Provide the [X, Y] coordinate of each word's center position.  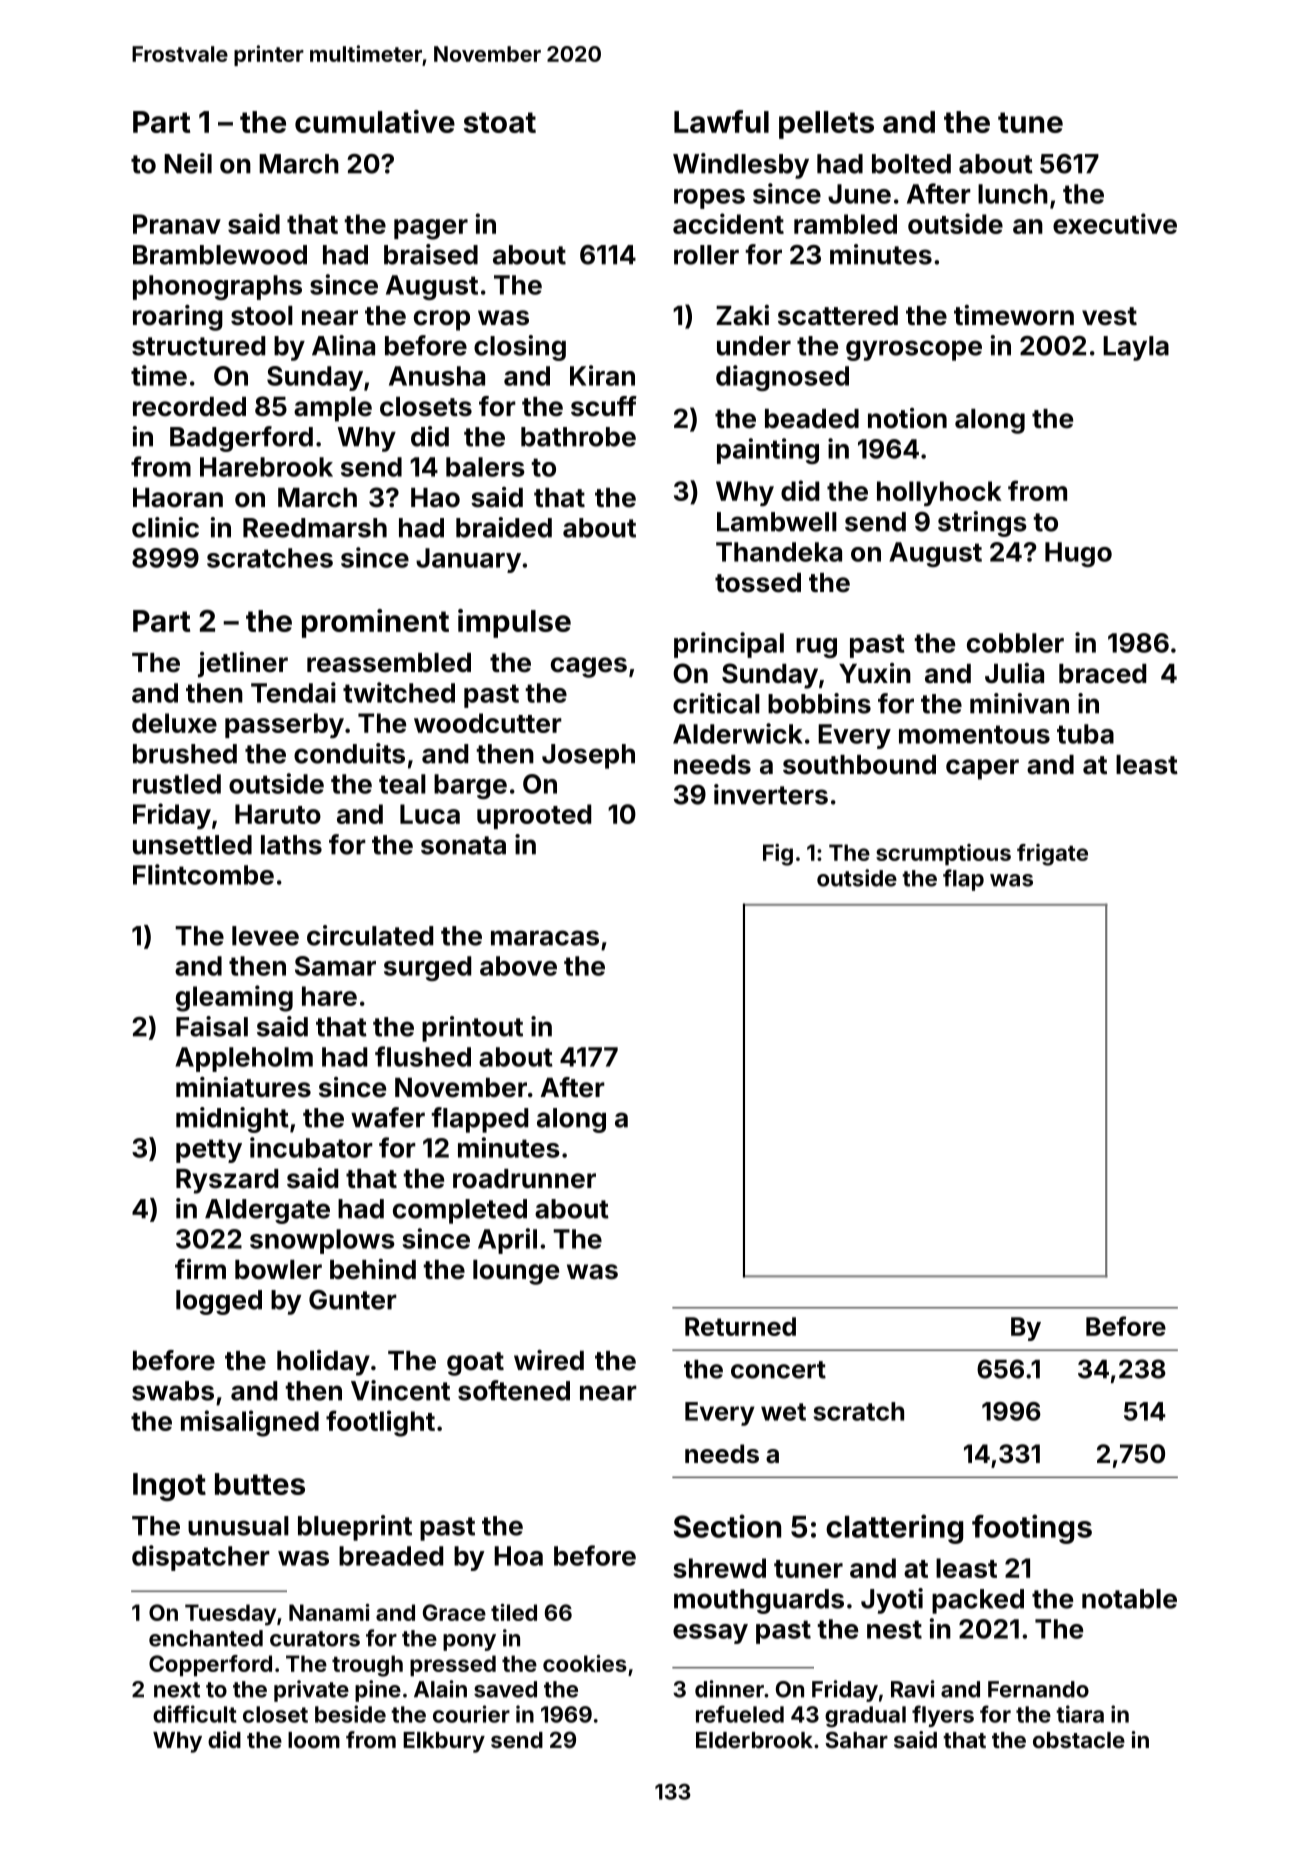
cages [589, 667]
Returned [740, 1326]
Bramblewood [220, 255]
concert [778, 1370]
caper [982, 769]
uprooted [534, 816]
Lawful [721, 121]
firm [200, 1269]
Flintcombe [203, 874]
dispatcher [201, 1558]
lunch [1013, 194]
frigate [1052, 855]
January [468, 560]
